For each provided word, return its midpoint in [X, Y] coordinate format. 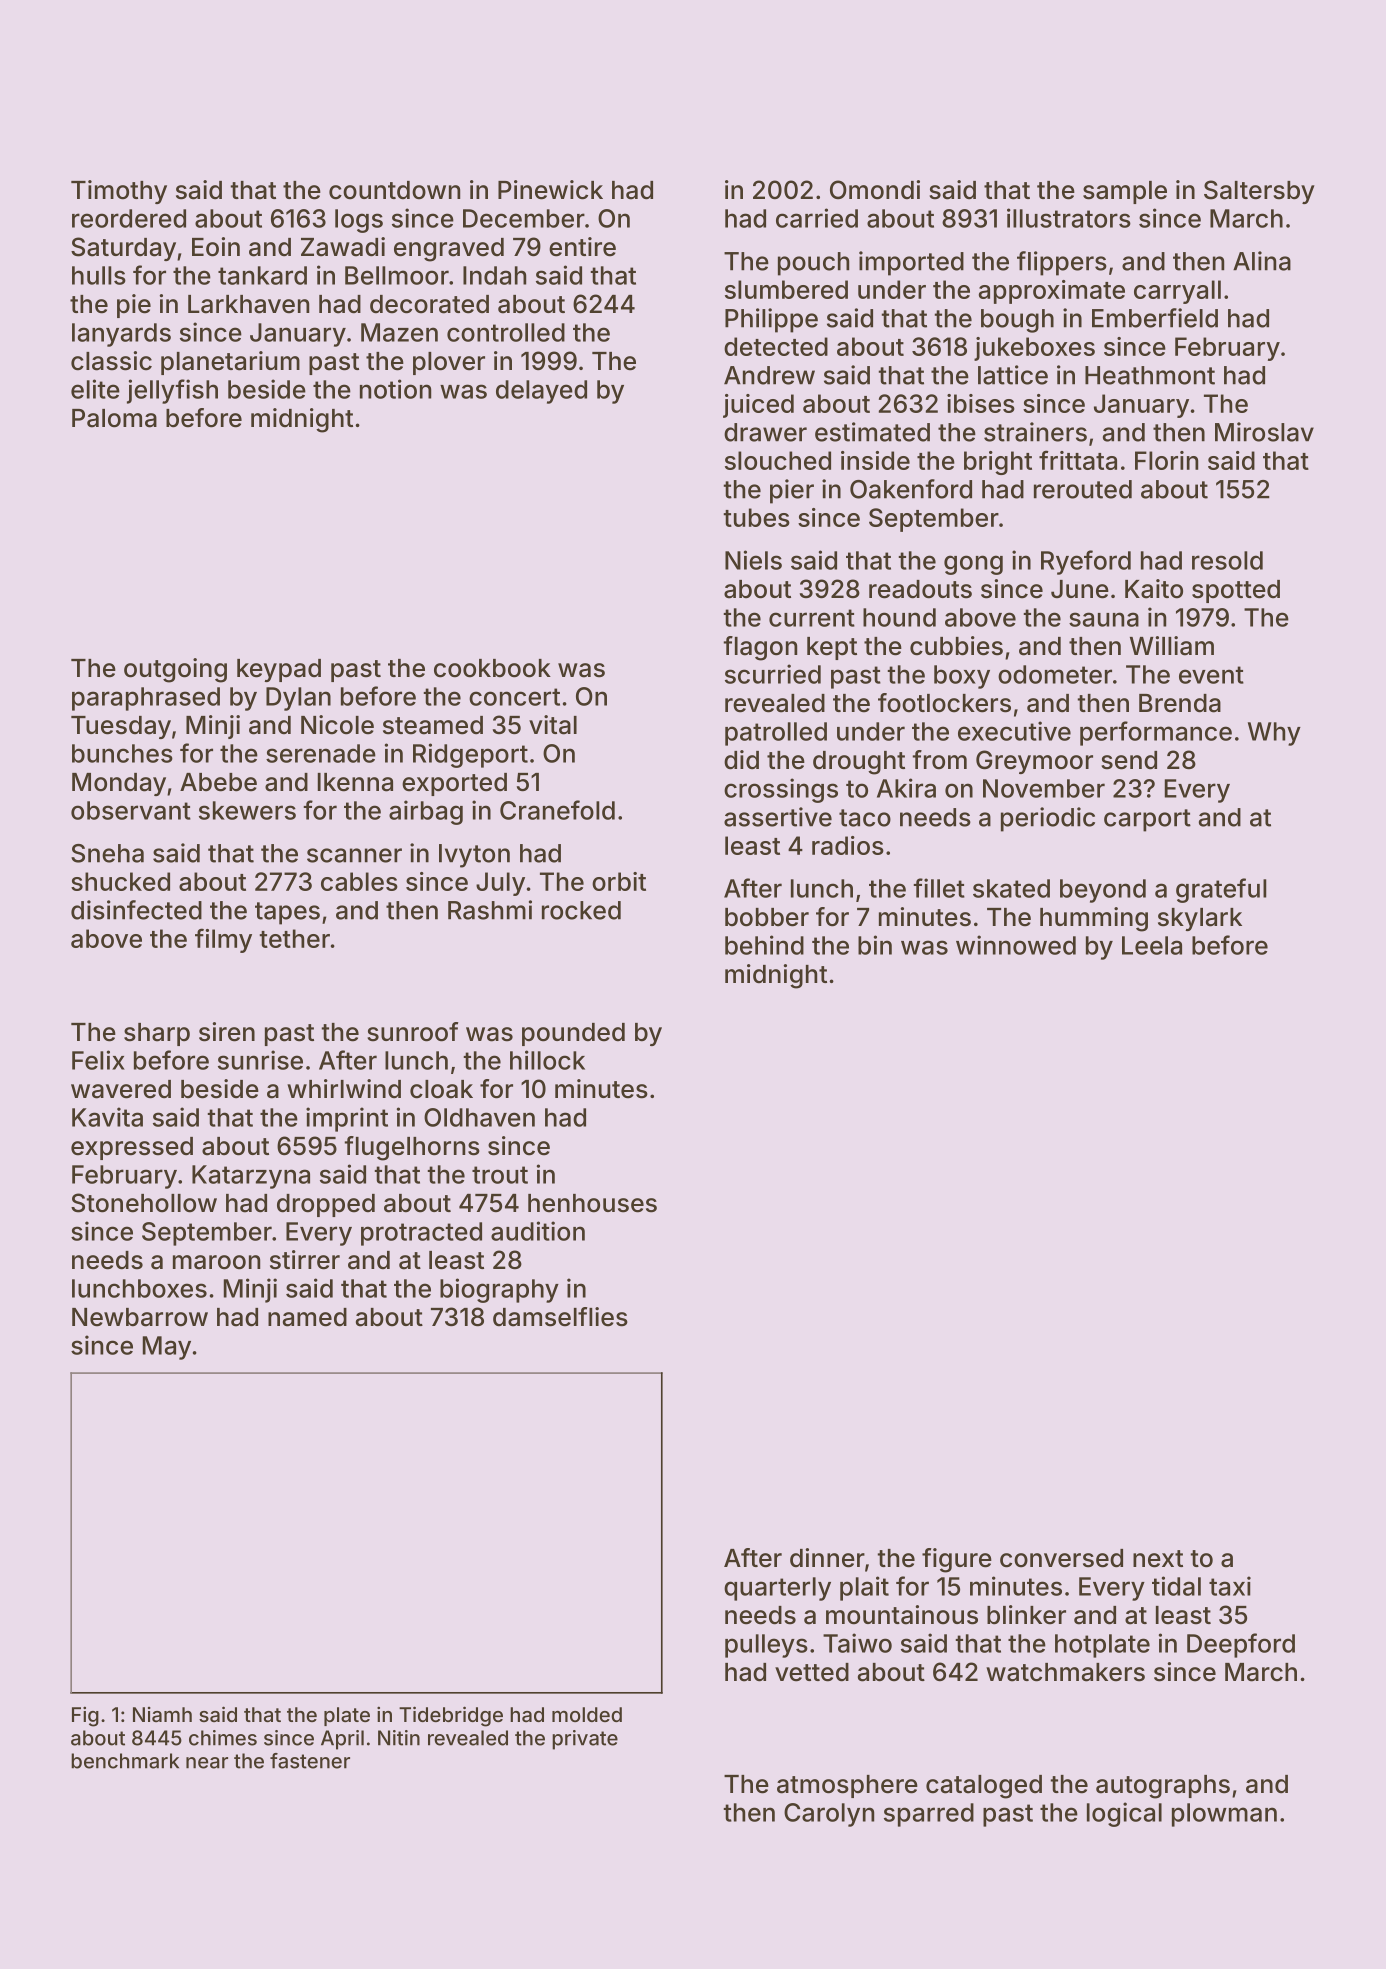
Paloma [114, 418]
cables [359, 881]
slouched [778, 460]
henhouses [592, 1203]
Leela [1152, 945]
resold [1227, 560]
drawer [765, 432]
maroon [216, 1262]
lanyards [121, 335]
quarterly [777, 1589]
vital [553, 725]
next [1158, 1559]
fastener [310, 1761]
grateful [1221, 890]
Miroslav [1264, 432]
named [307, 1317]
